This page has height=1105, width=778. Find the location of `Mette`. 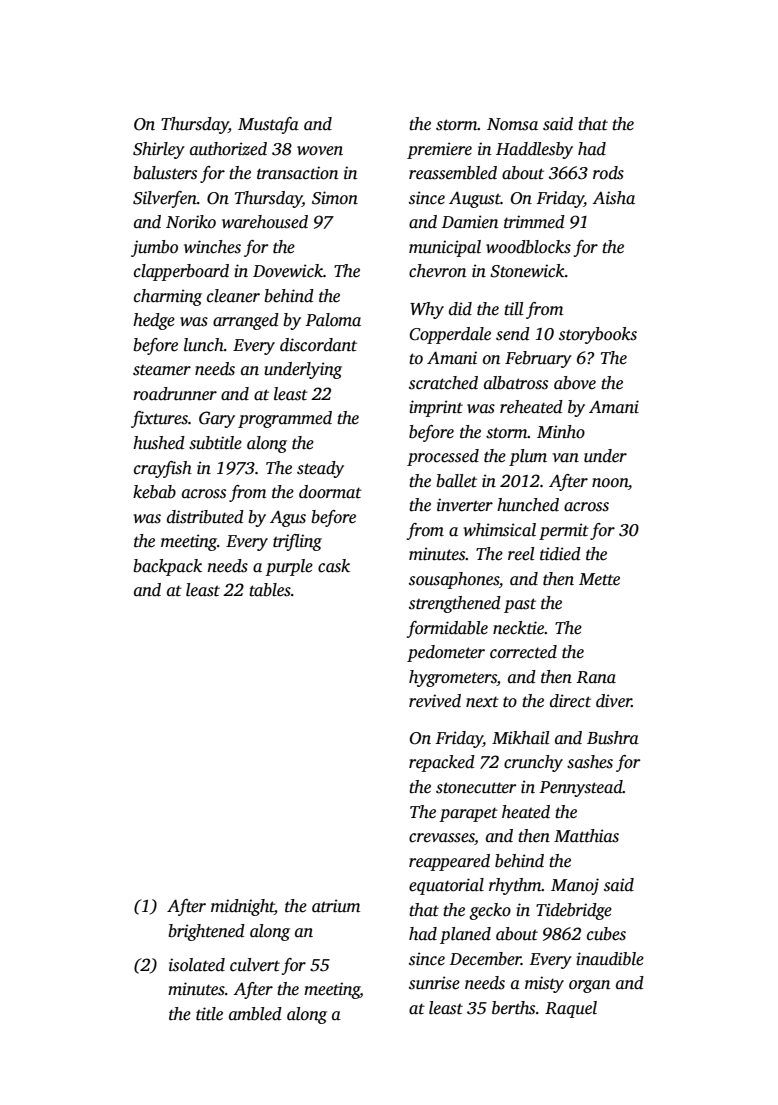

Mette is located at coordinates (599, 579).
